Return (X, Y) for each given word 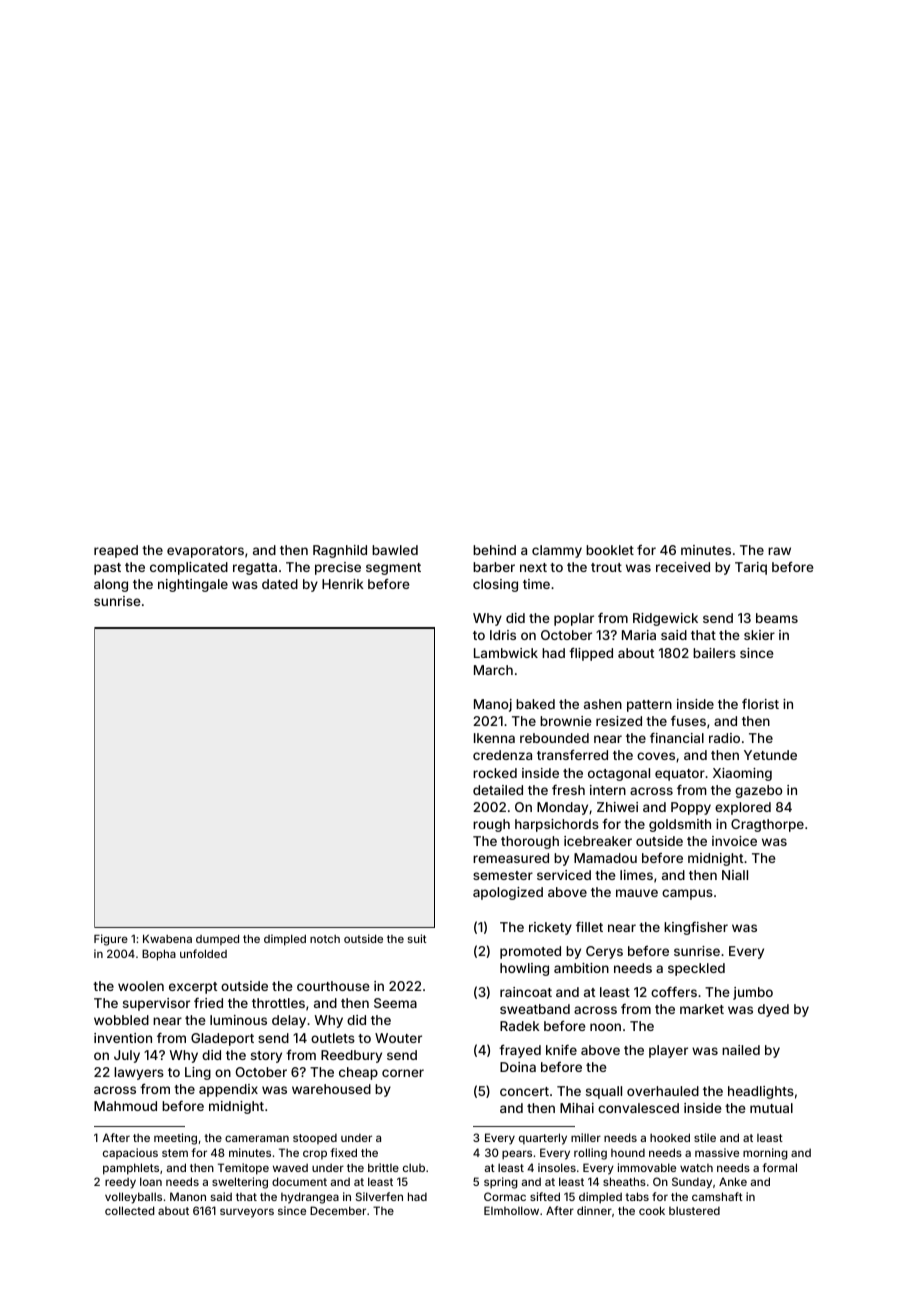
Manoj (493, 705)
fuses (688, 720)
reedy (120, 1183)
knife (561, 1049)
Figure (111, 940)
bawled (395, 550)
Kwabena (167, 939)
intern (608, 790)
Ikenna (494, 738)
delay (289, 1021)
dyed (773, 1010)
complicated (189, 568)
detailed (498, 790)
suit (417, 938)
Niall (735, 875)
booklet (610, 550)
